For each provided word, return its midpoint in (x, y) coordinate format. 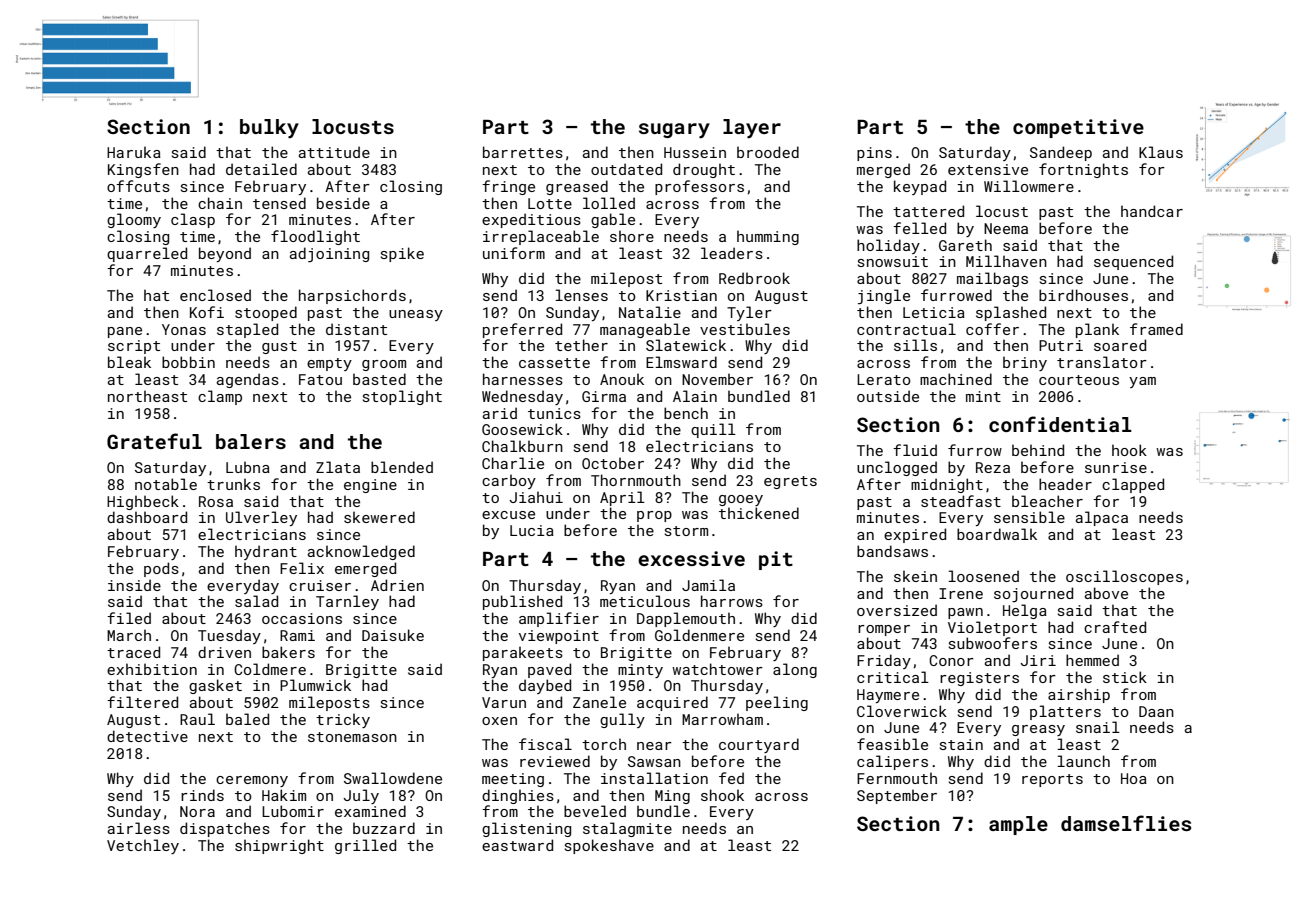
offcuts (138, 186)
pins (874, 154)
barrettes (523, 152)
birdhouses (1083, 295)
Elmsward (681, 362)
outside (888, 396)
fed (731, 778)
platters (1065, 712)
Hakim (284, 795)
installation (654, 778)
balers (251, 441)
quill (713, 430)
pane (125, 332)
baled (247, 719)
